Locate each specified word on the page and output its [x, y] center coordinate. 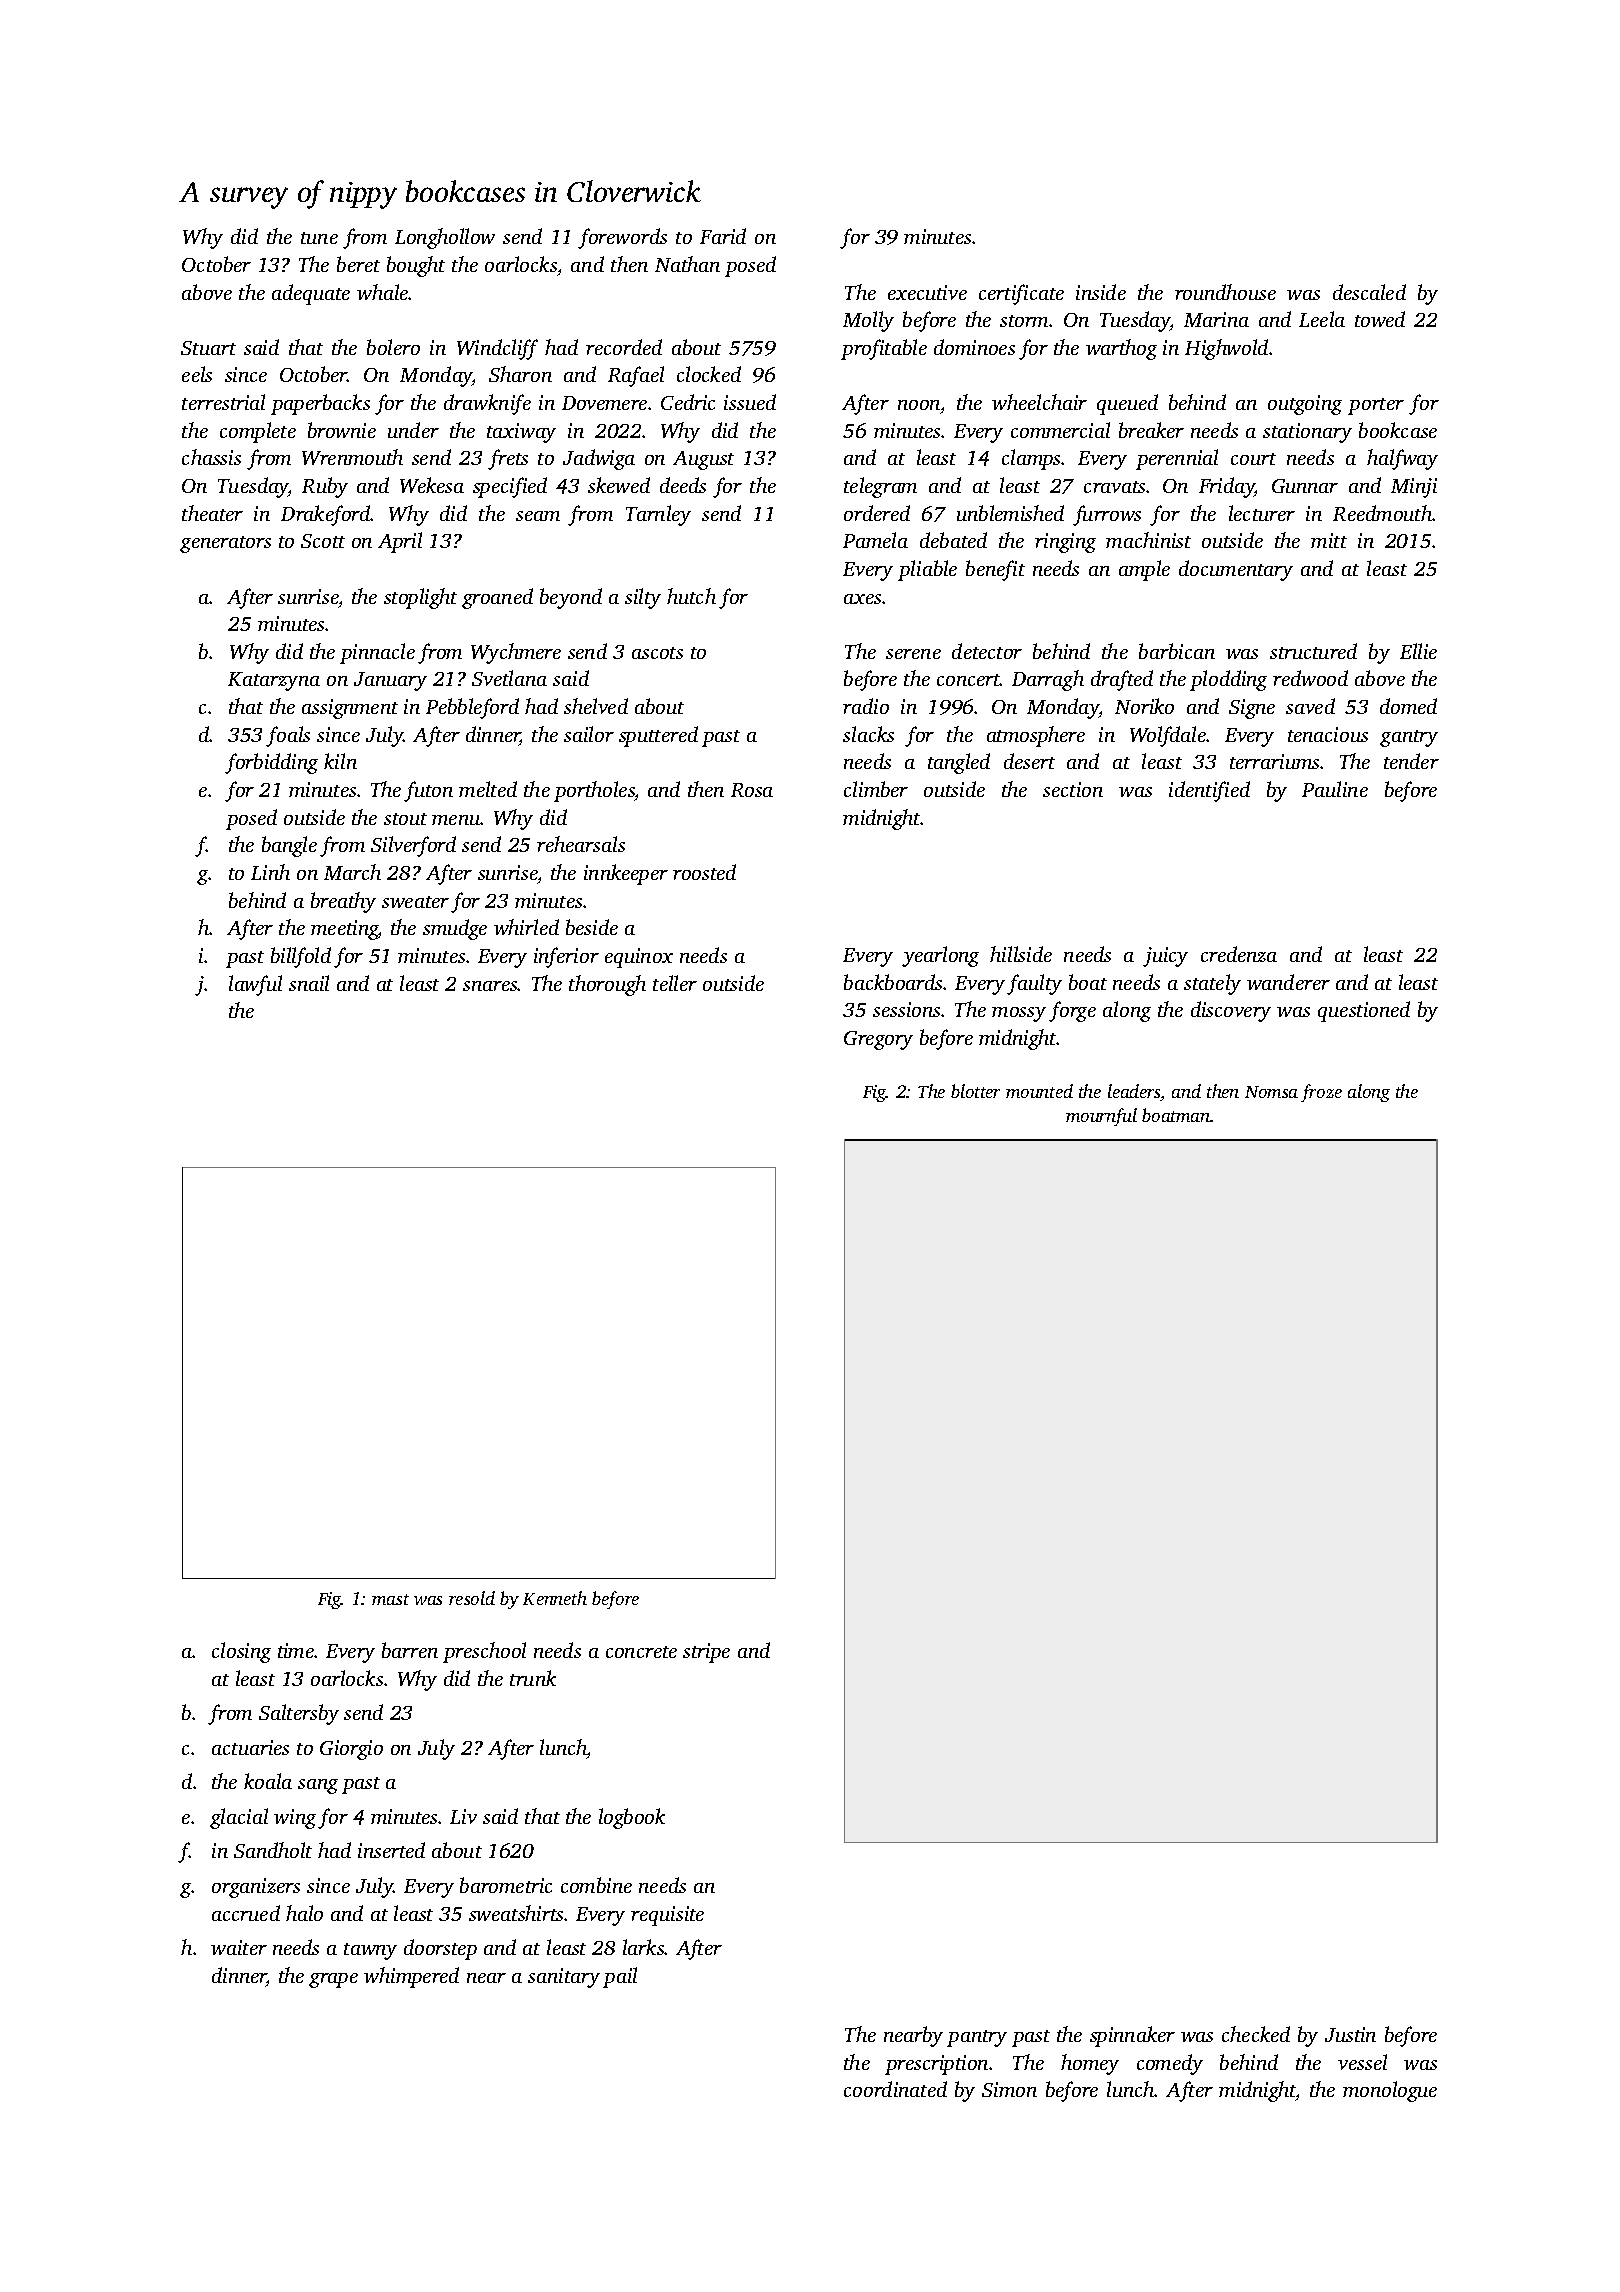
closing [241, 1652]
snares [490, 986]
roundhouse [1225, 292]
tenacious [1328, 734]
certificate [1021, 294]
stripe [706, 1653]
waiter [239, 1947]
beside [592, 927]
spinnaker [1132, 2036]
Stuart [208, 348]
